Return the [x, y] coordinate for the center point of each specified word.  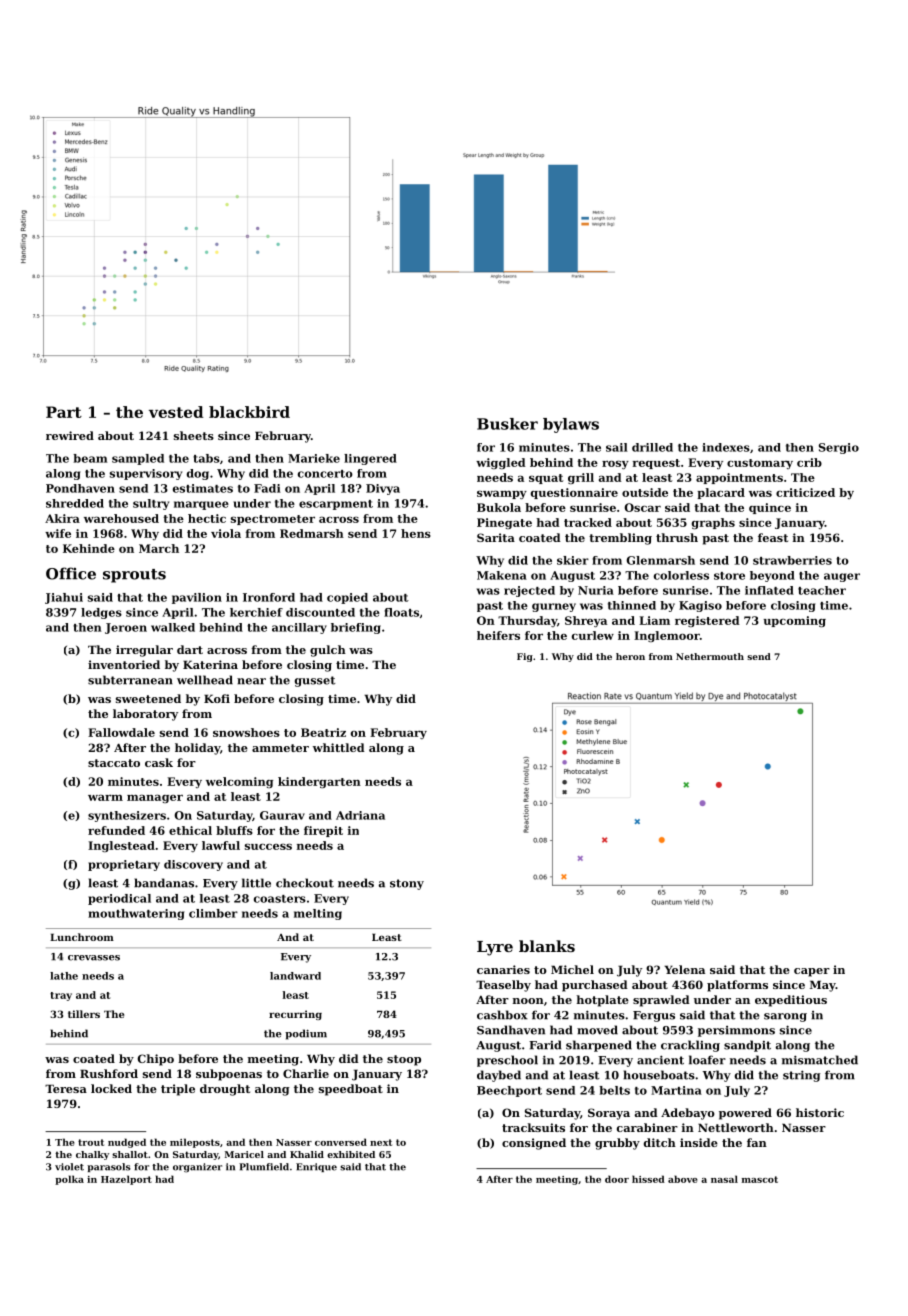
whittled [339, 747]
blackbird [249, 412]
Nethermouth [710, 656]
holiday [197, 749]
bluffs [234, 830]
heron [630, 656]
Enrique [316, 1167]
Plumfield [264, 1167]
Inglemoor [667, 636]
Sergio [839, 448]
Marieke [314, 458]
